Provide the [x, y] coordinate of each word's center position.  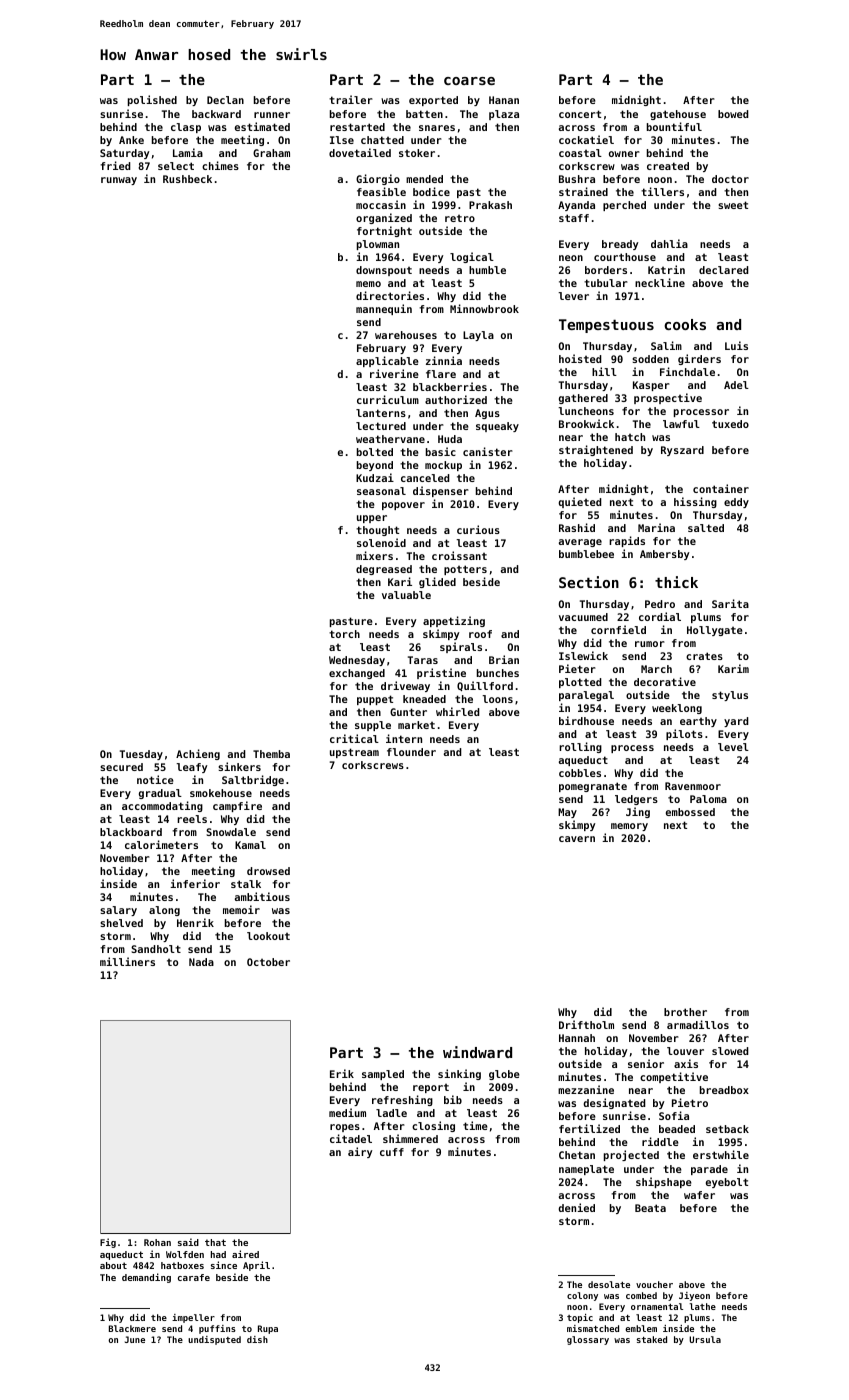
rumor [650, 644]
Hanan [504, 100]
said [188, 1242]
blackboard [131, 832]
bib [453, 1099]
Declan [225, 100]
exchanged [357, 674]
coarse [469, 81]
